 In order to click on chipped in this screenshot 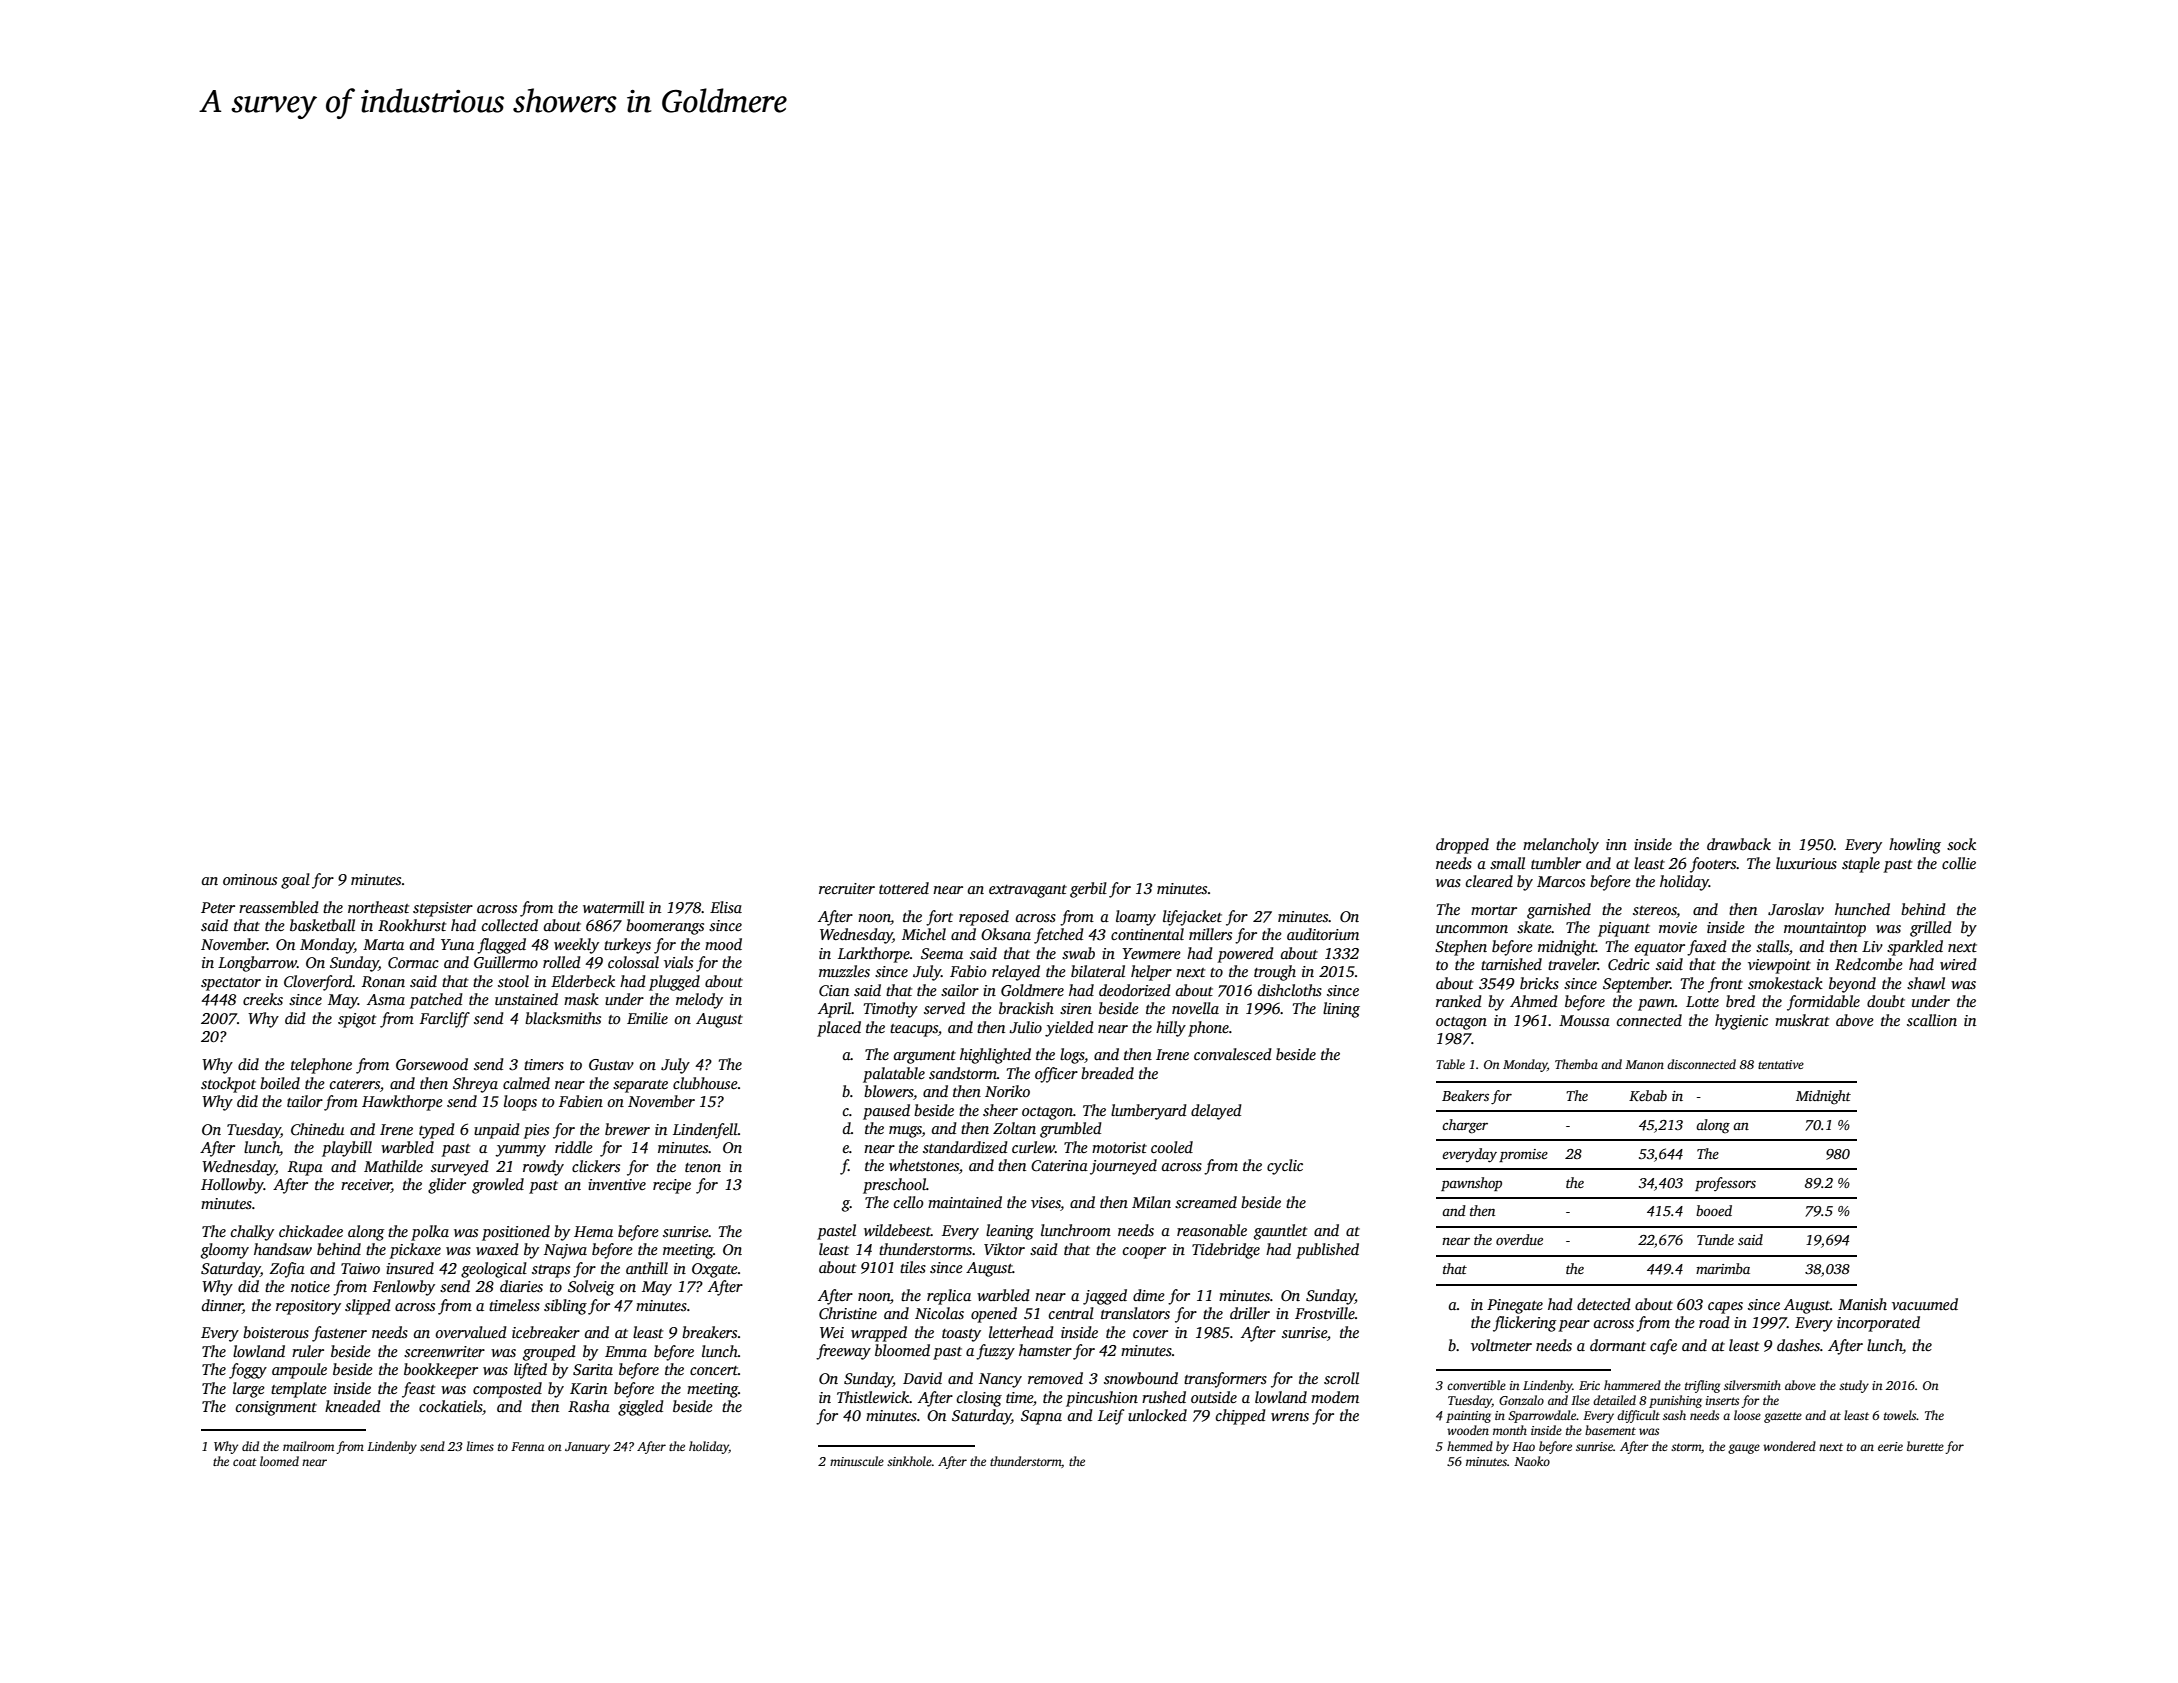, I will do `click(1241, 1417)`.
